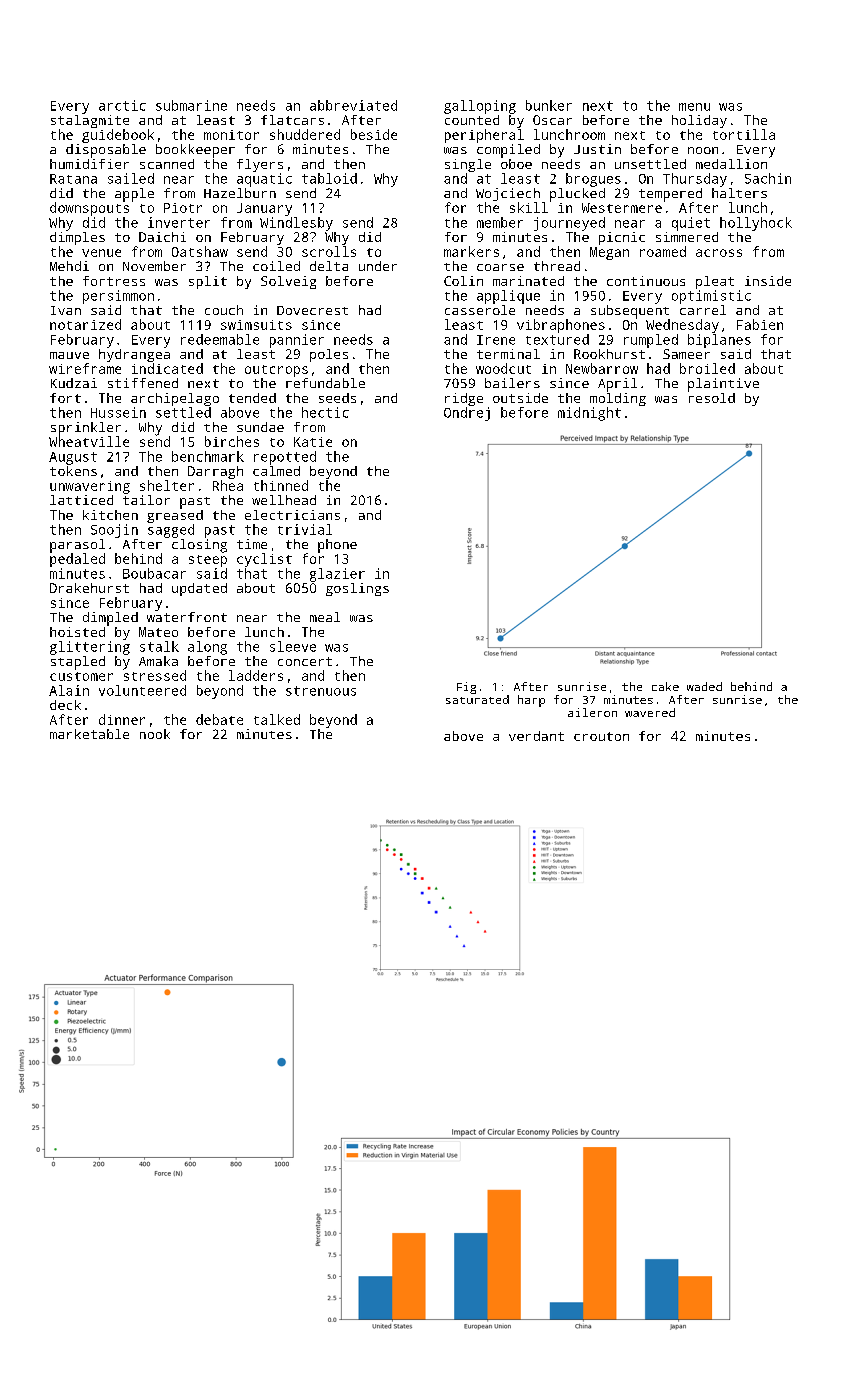 The width and height of the screenshot is (849, 1400). Describe the element at coordinates (305, 529) in the screenshot. I see `trivial` at that location.
